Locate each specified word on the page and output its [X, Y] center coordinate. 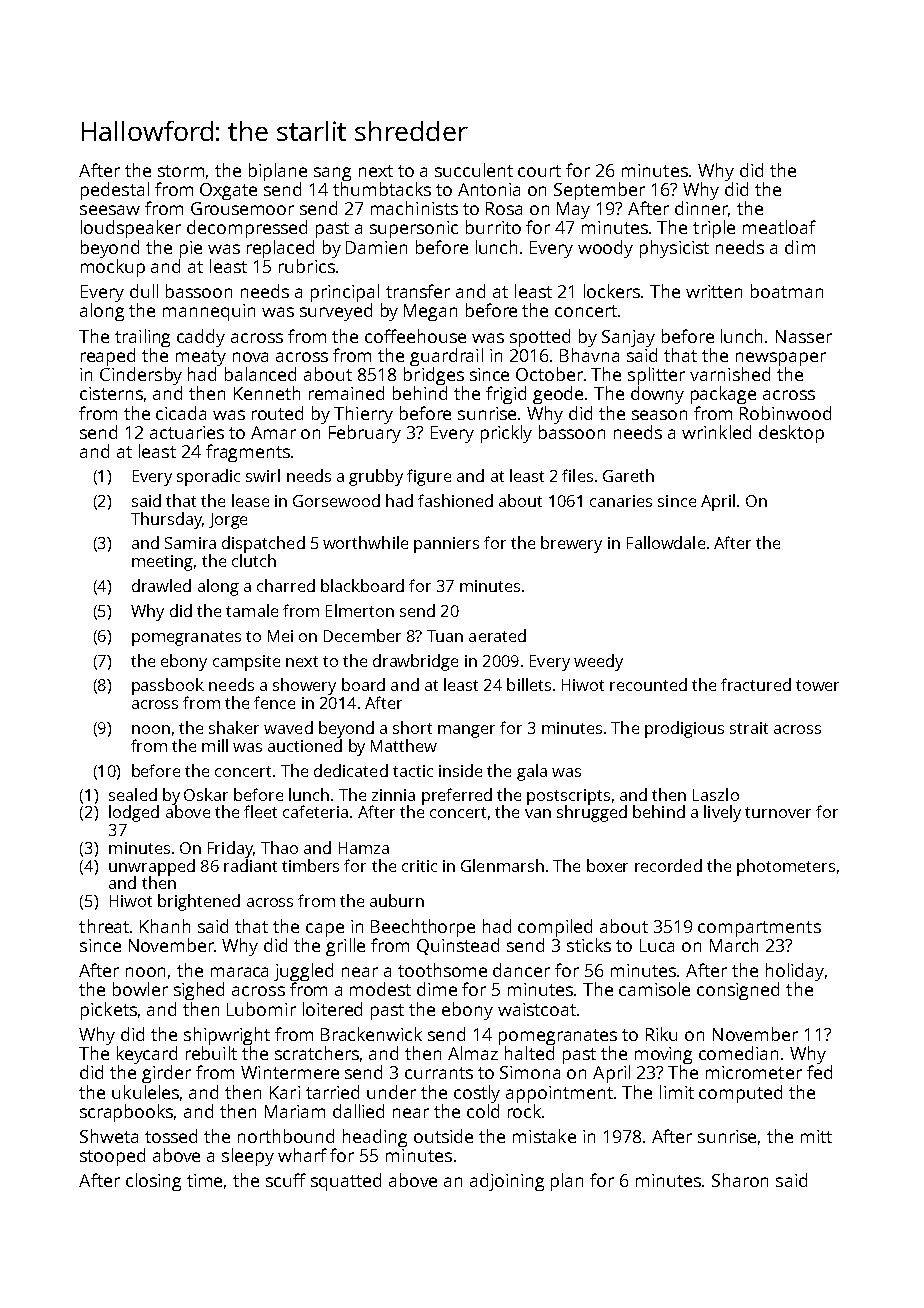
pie [191, 249]
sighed [199, 991]
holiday [795, 972]
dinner [701, 208]
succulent [474, 170]
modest [380, 989]
